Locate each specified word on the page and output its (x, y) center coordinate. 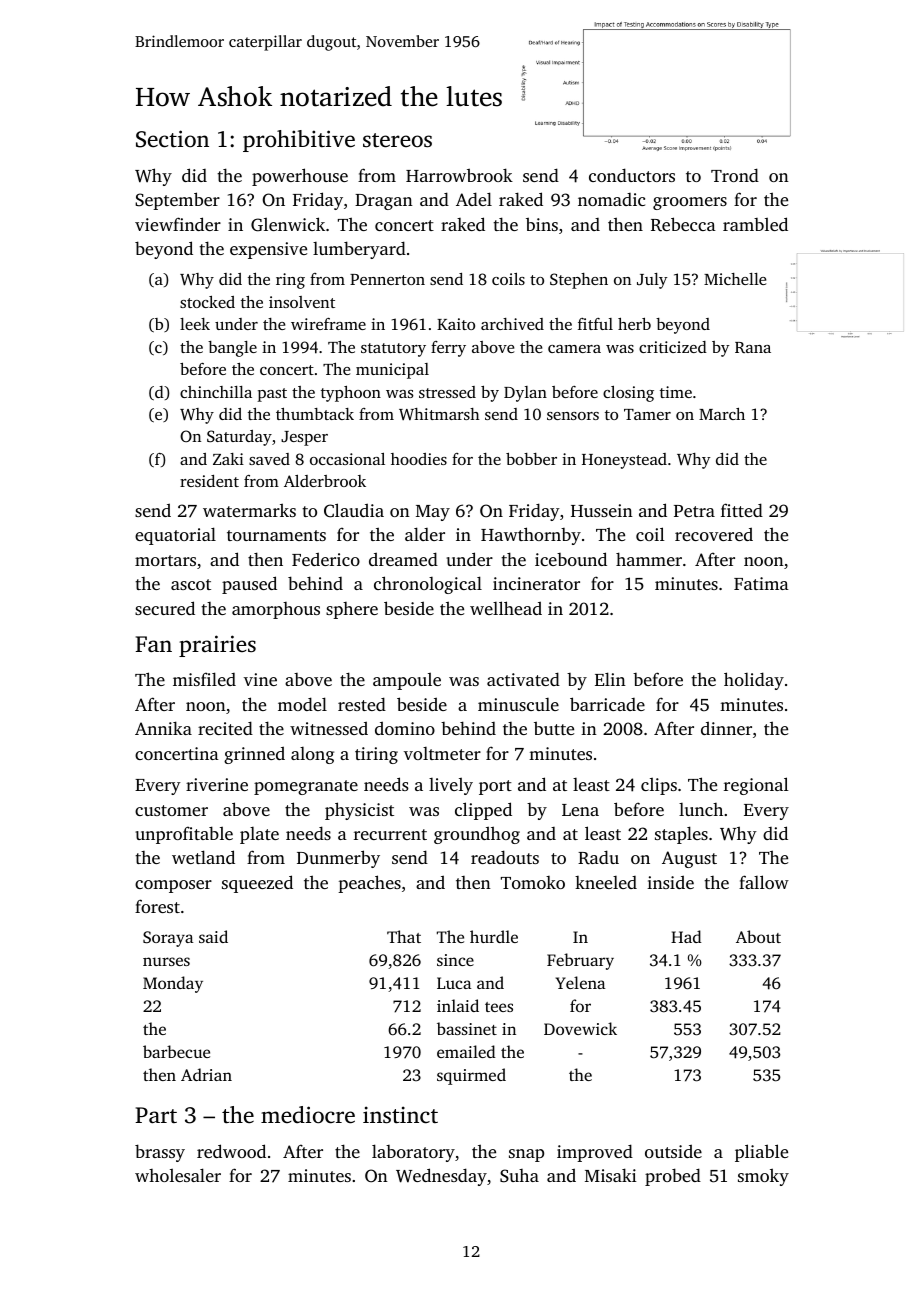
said (213, 936)
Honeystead (624, 461)
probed (673, 1177)
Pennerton (387, 279)
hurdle (494, 936)
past (272, 395)
